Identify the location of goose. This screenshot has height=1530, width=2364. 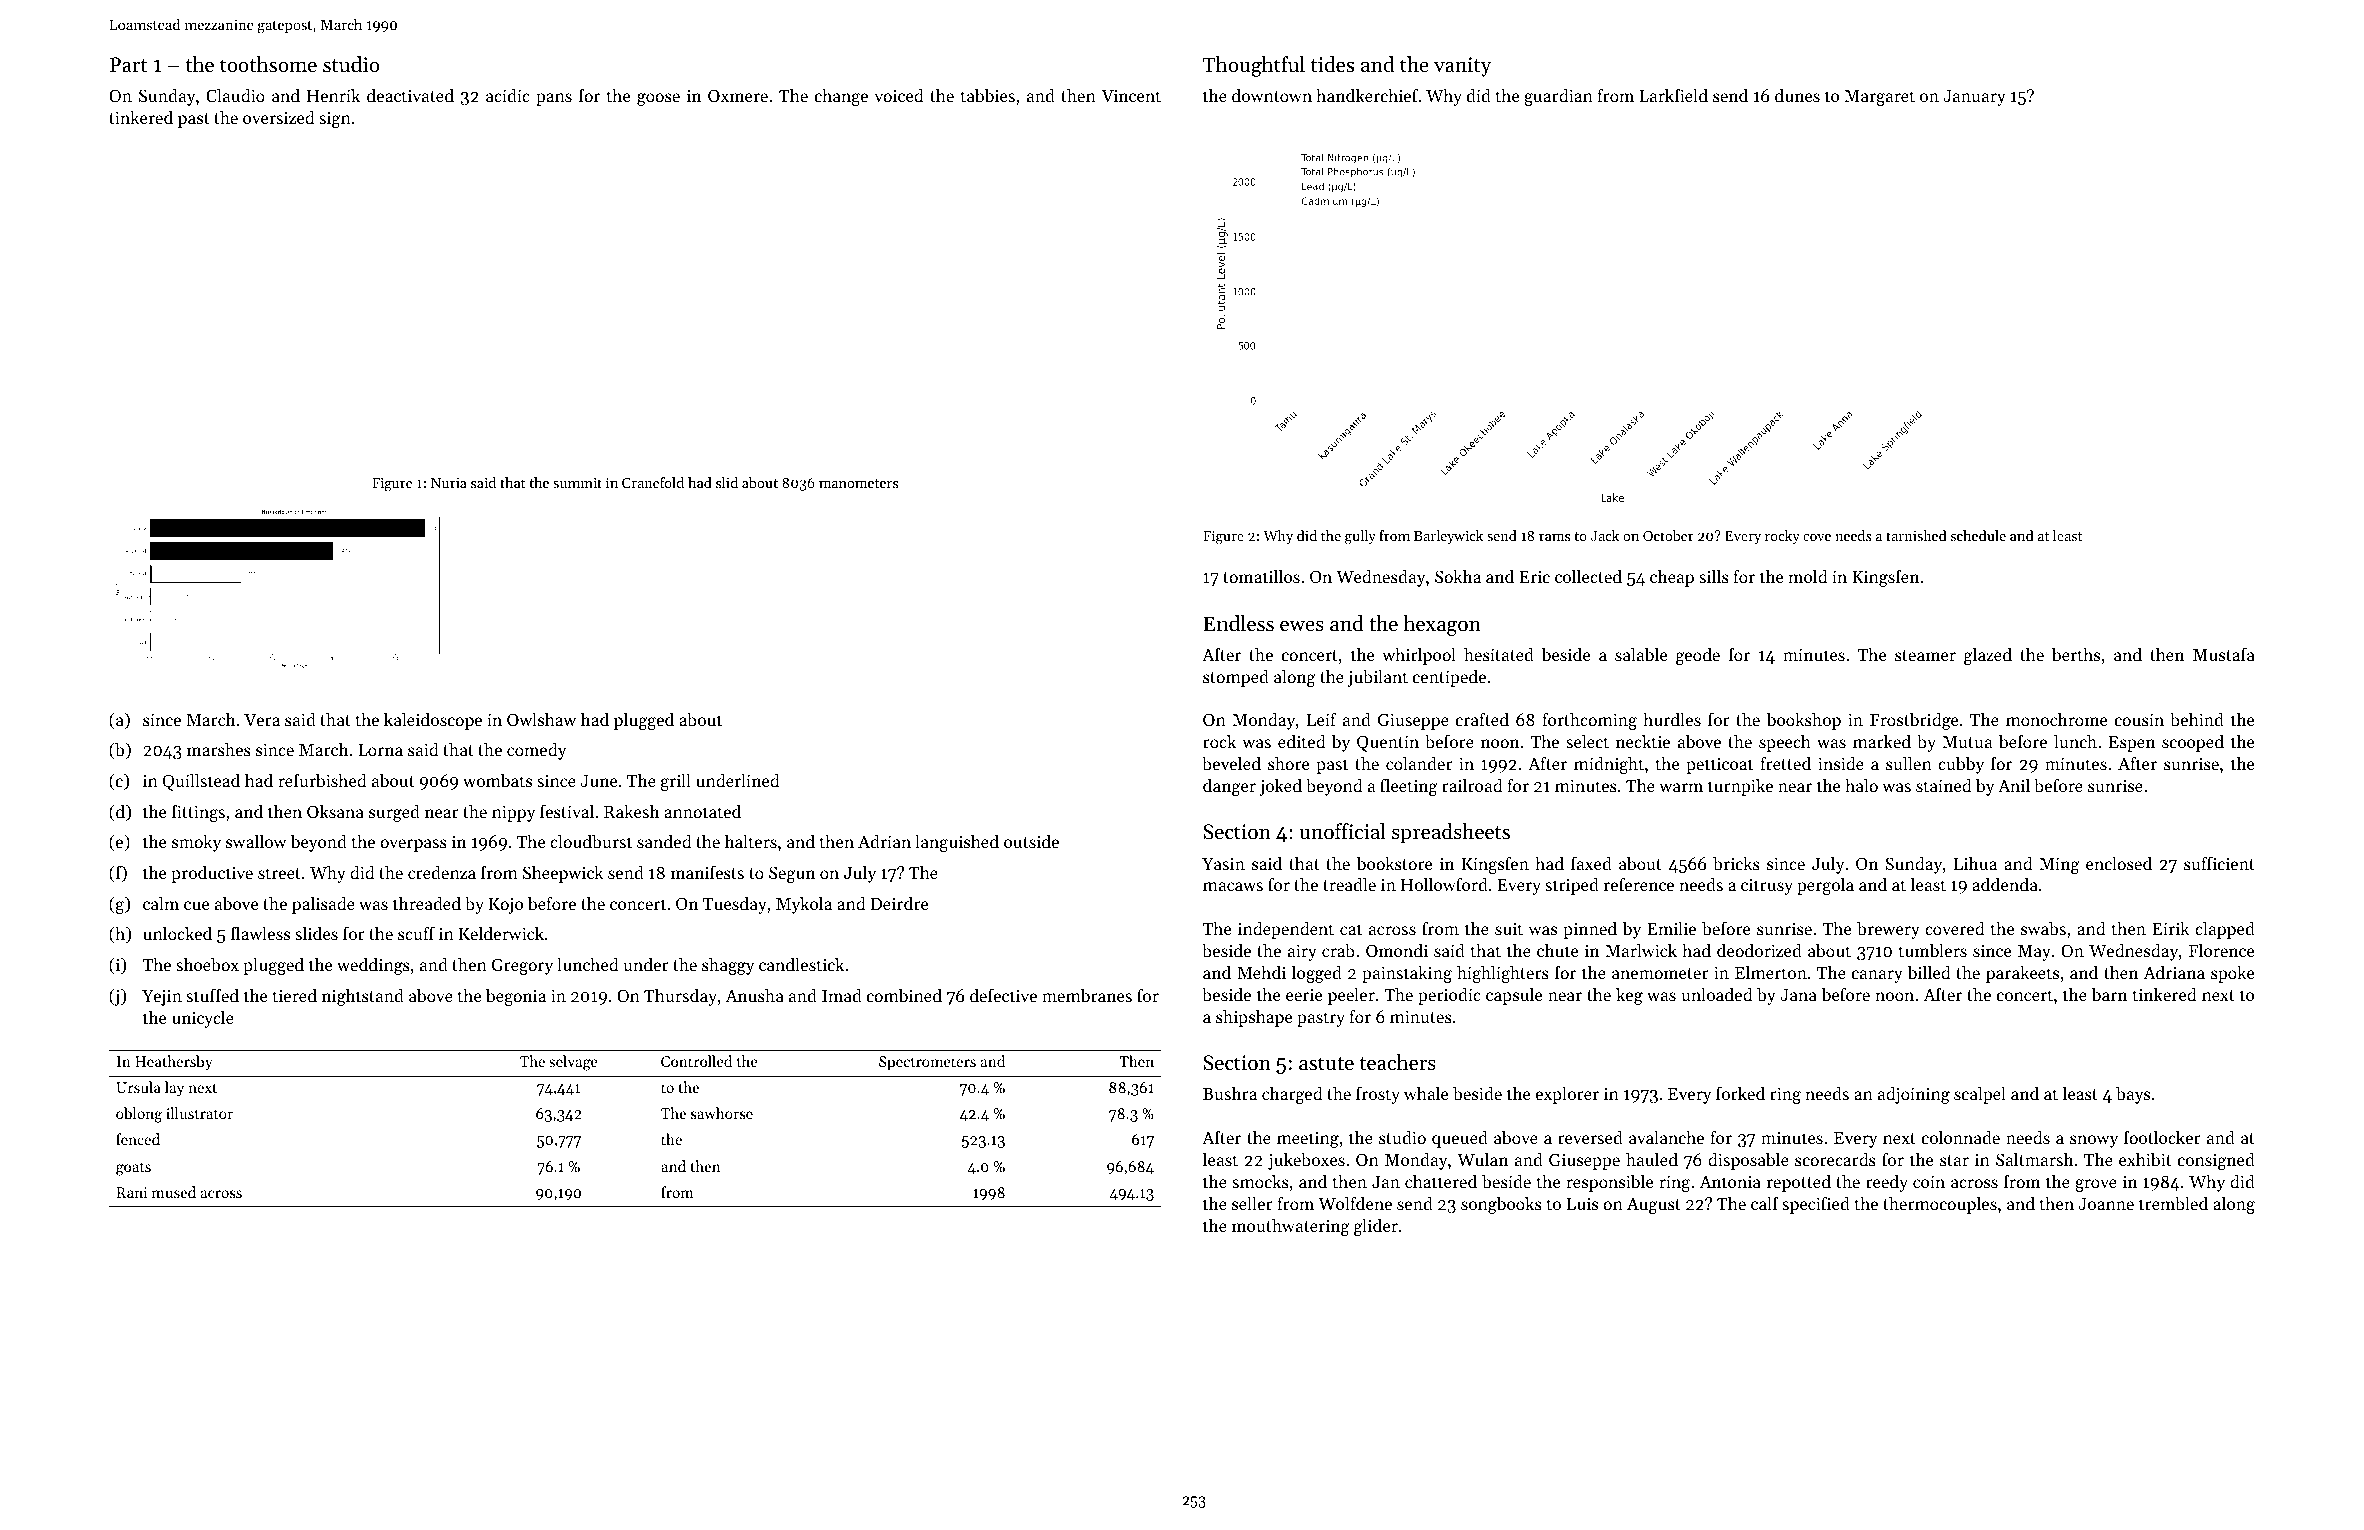
(658, 99).
